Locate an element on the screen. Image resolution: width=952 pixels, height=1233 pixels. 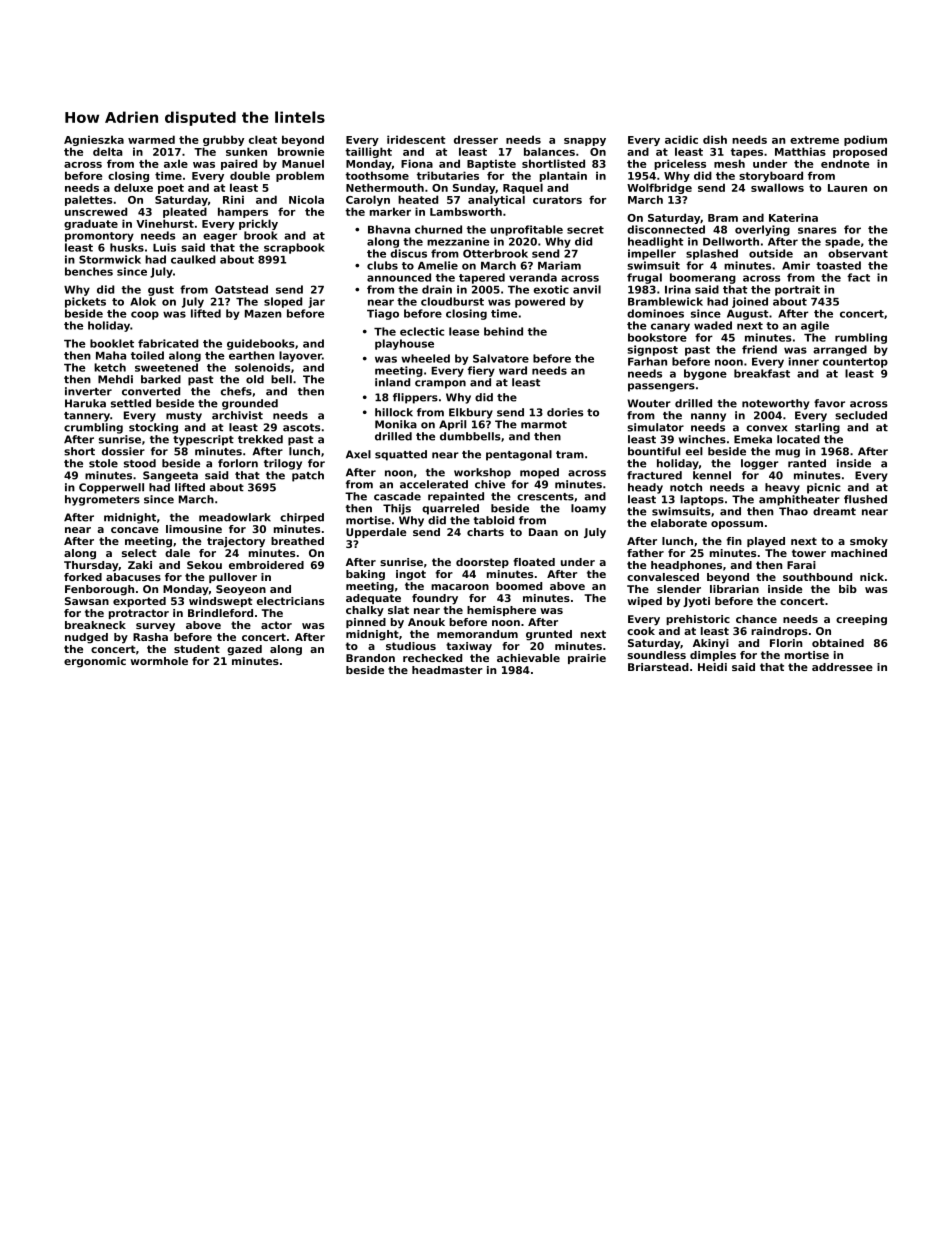
Agnieszka is located at coordinates (94, 140).
